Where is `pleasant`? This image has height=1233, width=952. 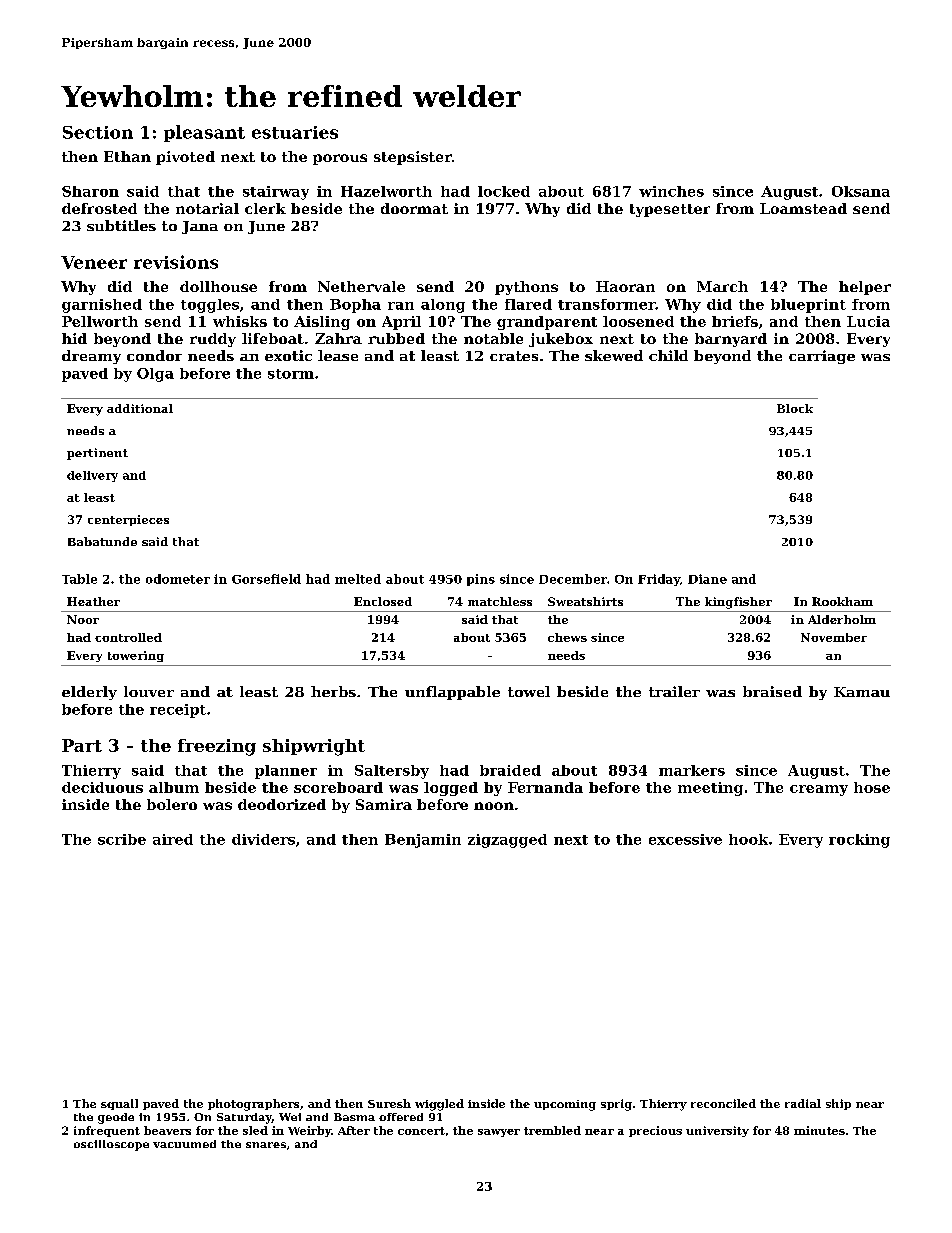 pleasant is located at coordinates (204, 133).
